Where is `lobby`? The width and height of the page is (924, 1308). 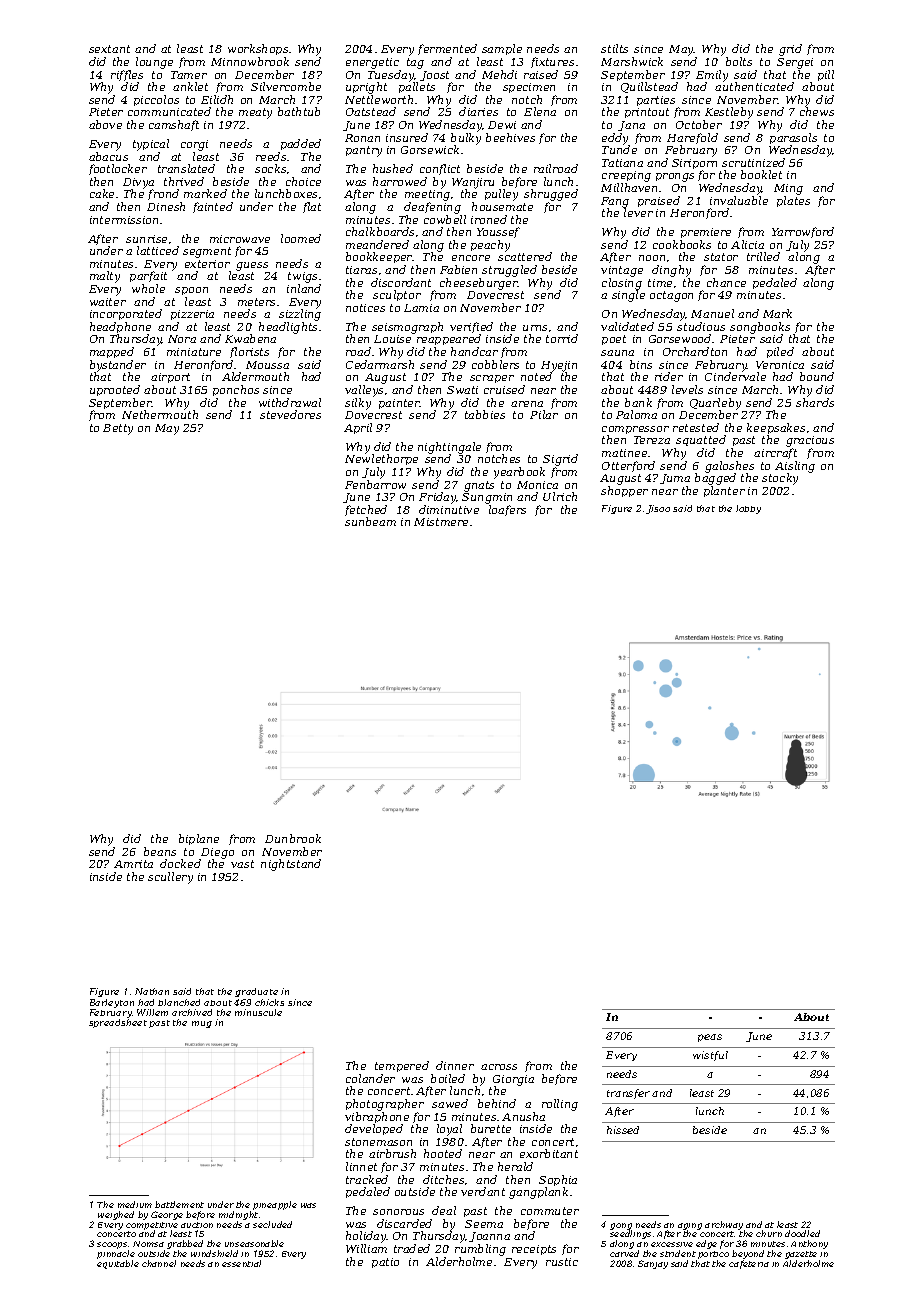 lobby is located at coordinates (748, 509).
